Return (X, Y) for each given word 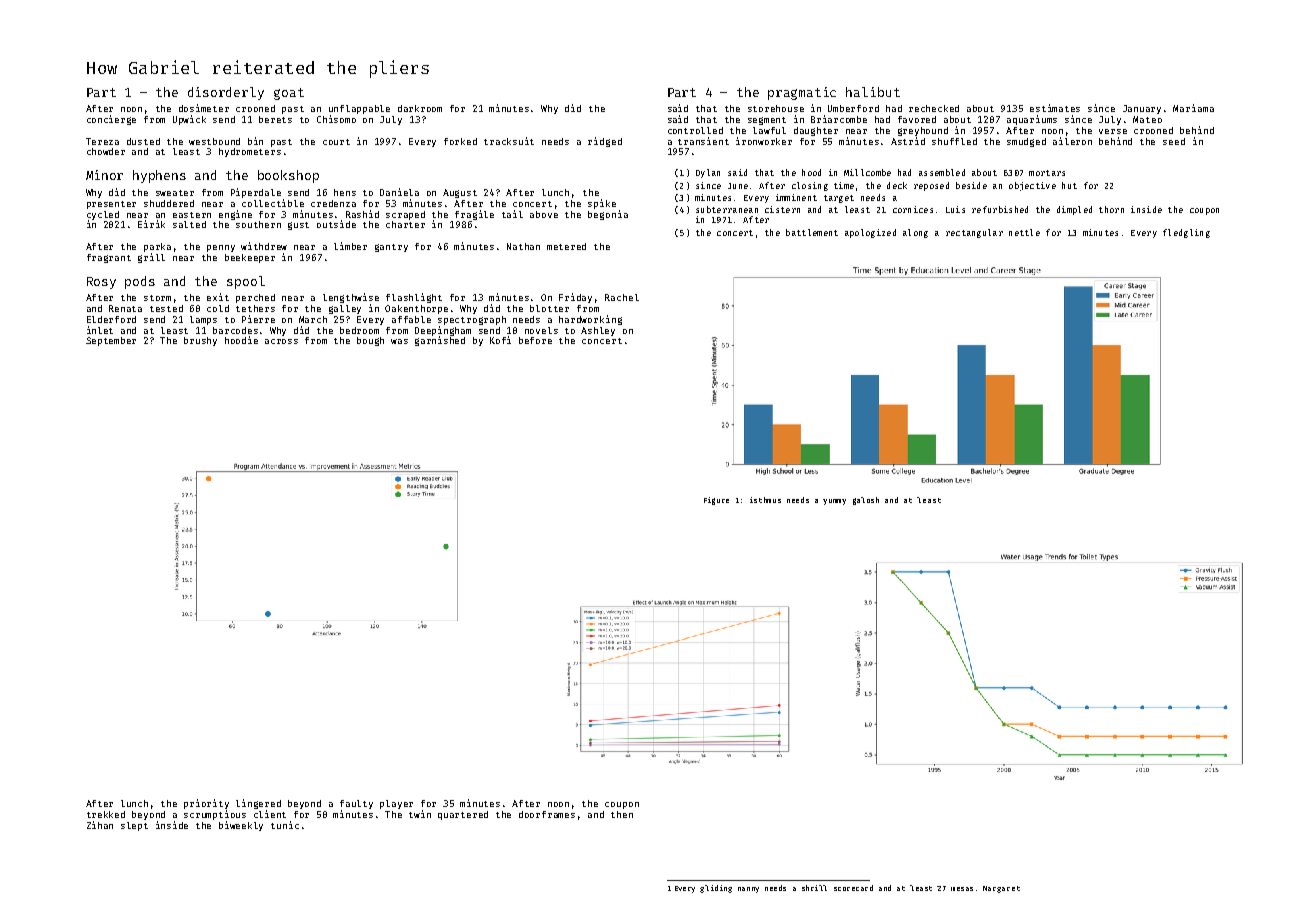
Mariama (1193, 108)
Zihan (100, 825)
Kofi (500, 340)
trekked (106, 814)
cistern (782, 209)
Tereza (102, 141)
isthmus (765, 500)
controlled (695, 130)
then (622, 814)
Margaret (1001, 889)
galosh (866, 501)
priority (206, 804)
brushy (200, 341)
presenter (111, 205)
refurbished (1000, 209)
